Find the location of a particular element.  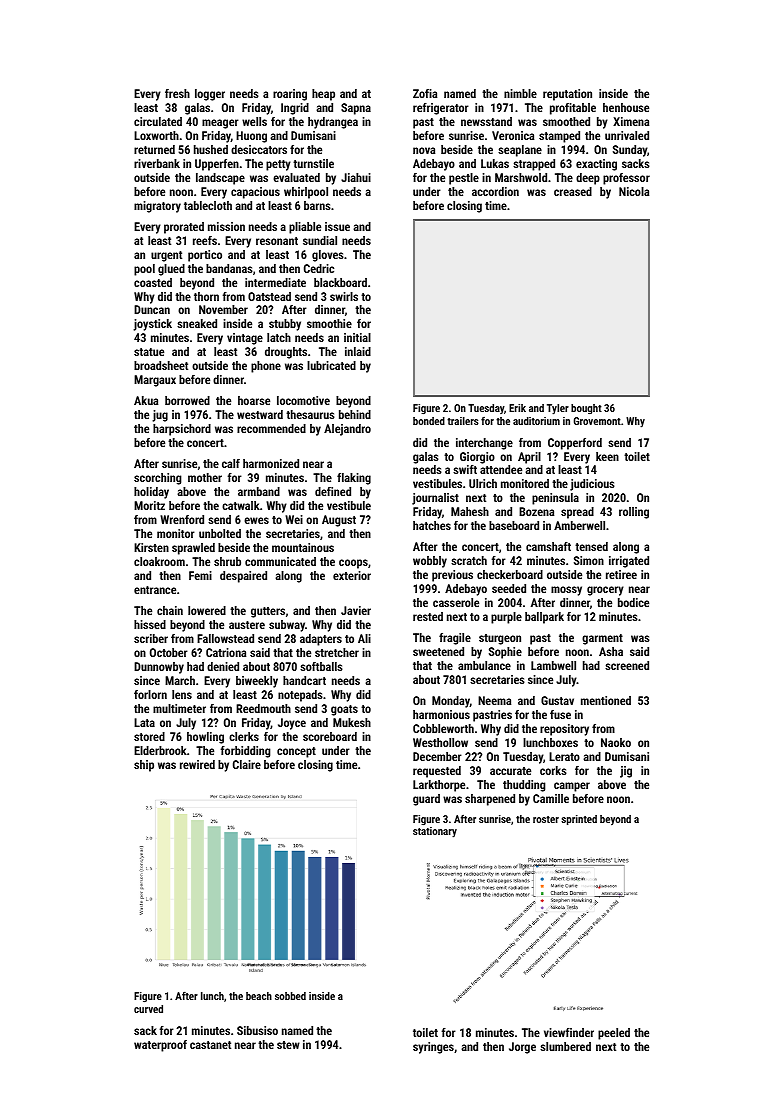

nova is located at coordinates (424, 150).
